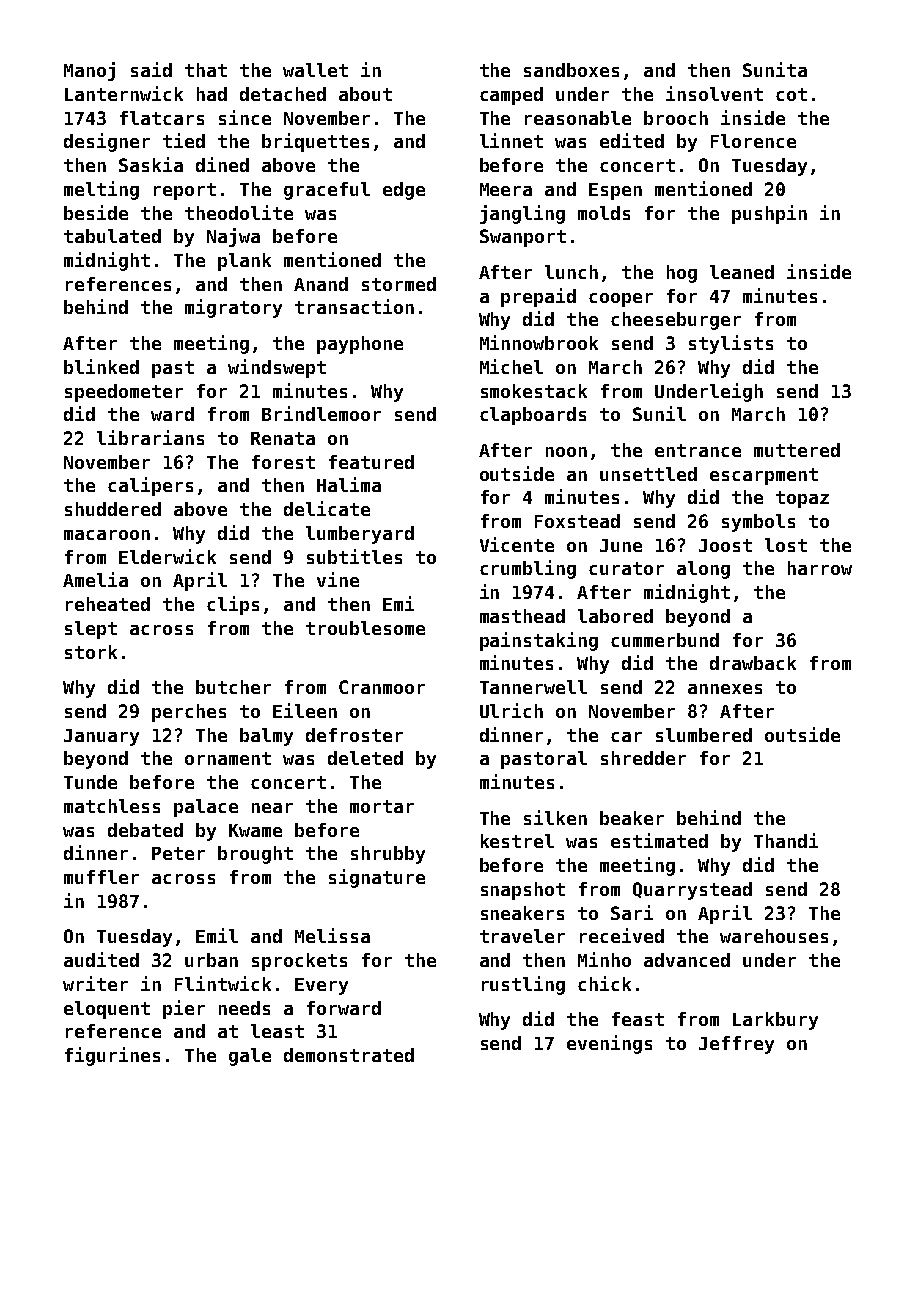 This image has width=924, height=1308. Describe the element at coordinates (704, 735) in the image. I see `slumbered` at that location.
